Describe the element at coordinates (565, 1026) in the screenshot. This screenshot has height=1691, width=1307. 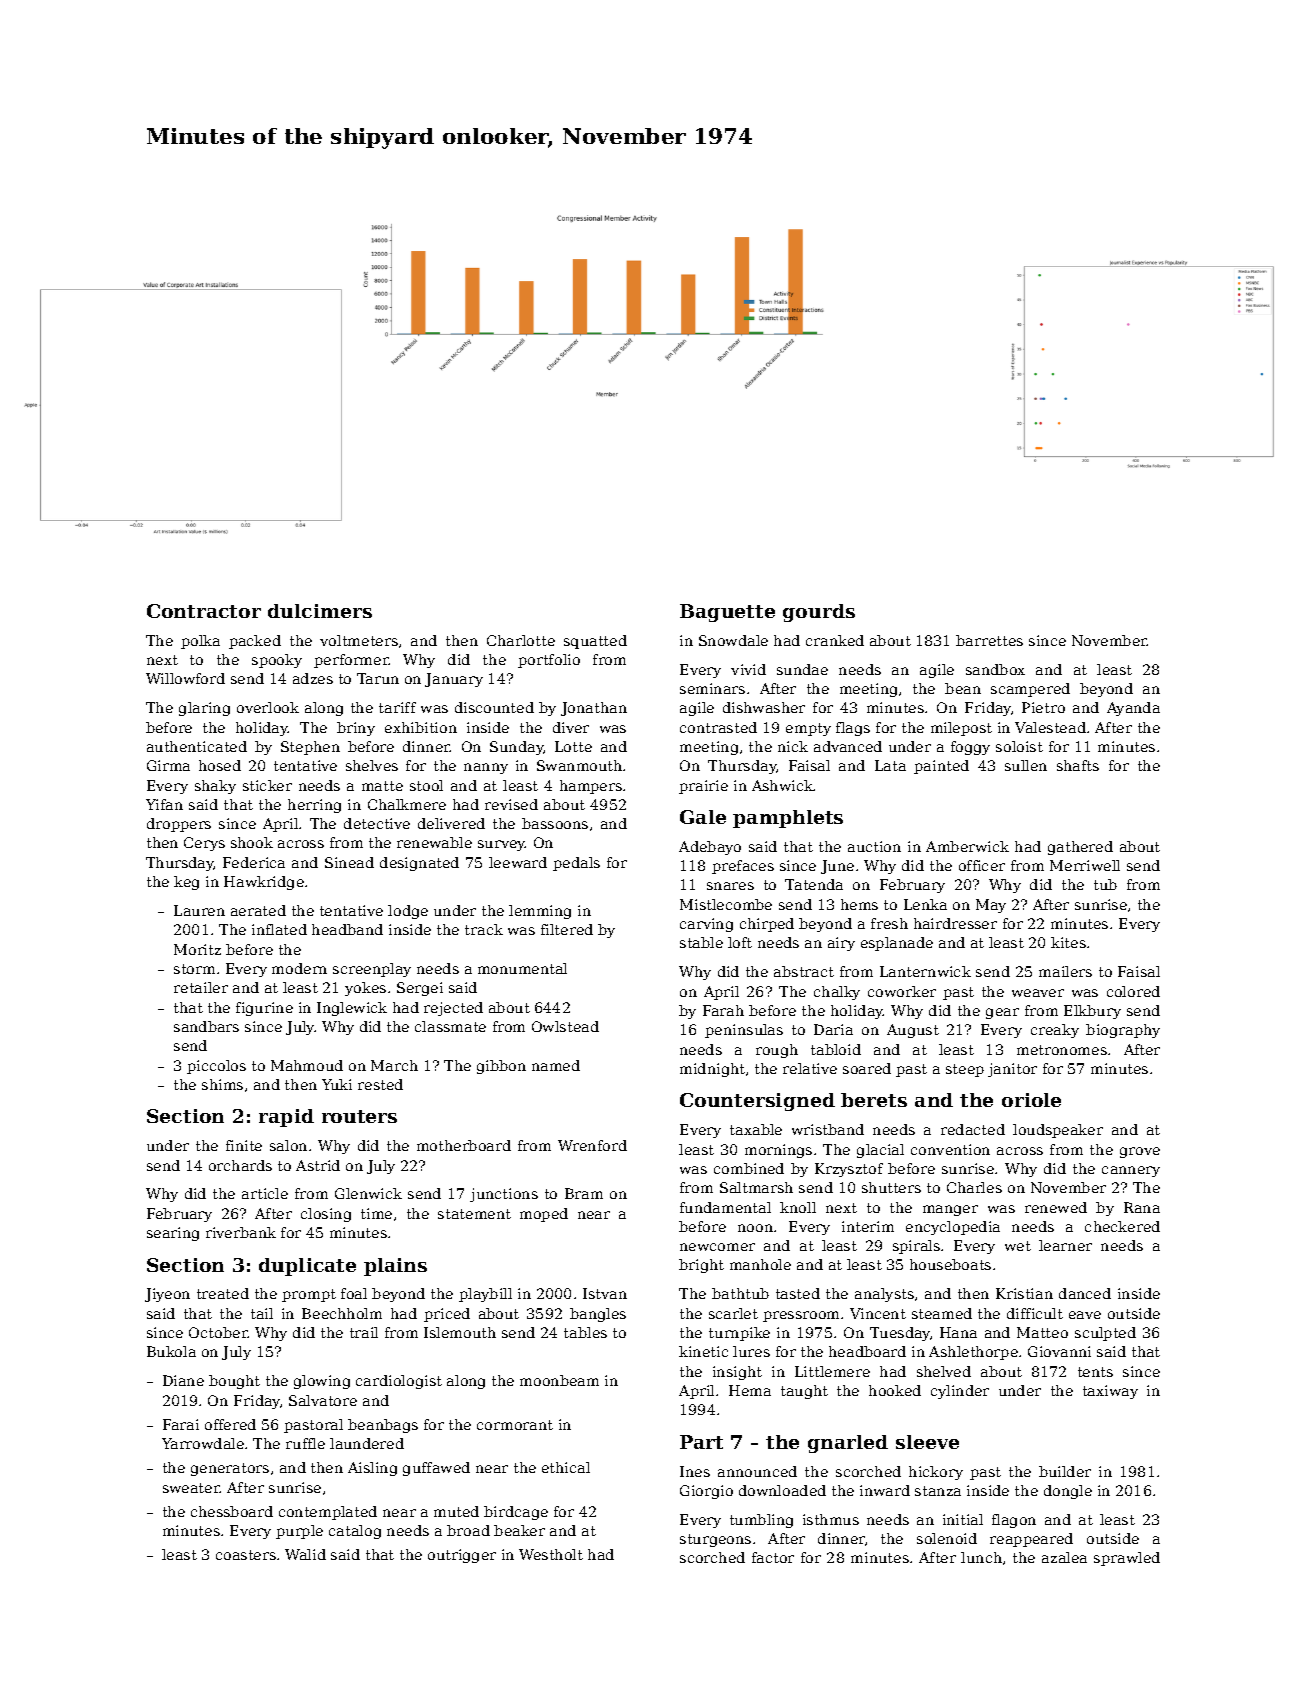
I see `Owlstead` at that location.
